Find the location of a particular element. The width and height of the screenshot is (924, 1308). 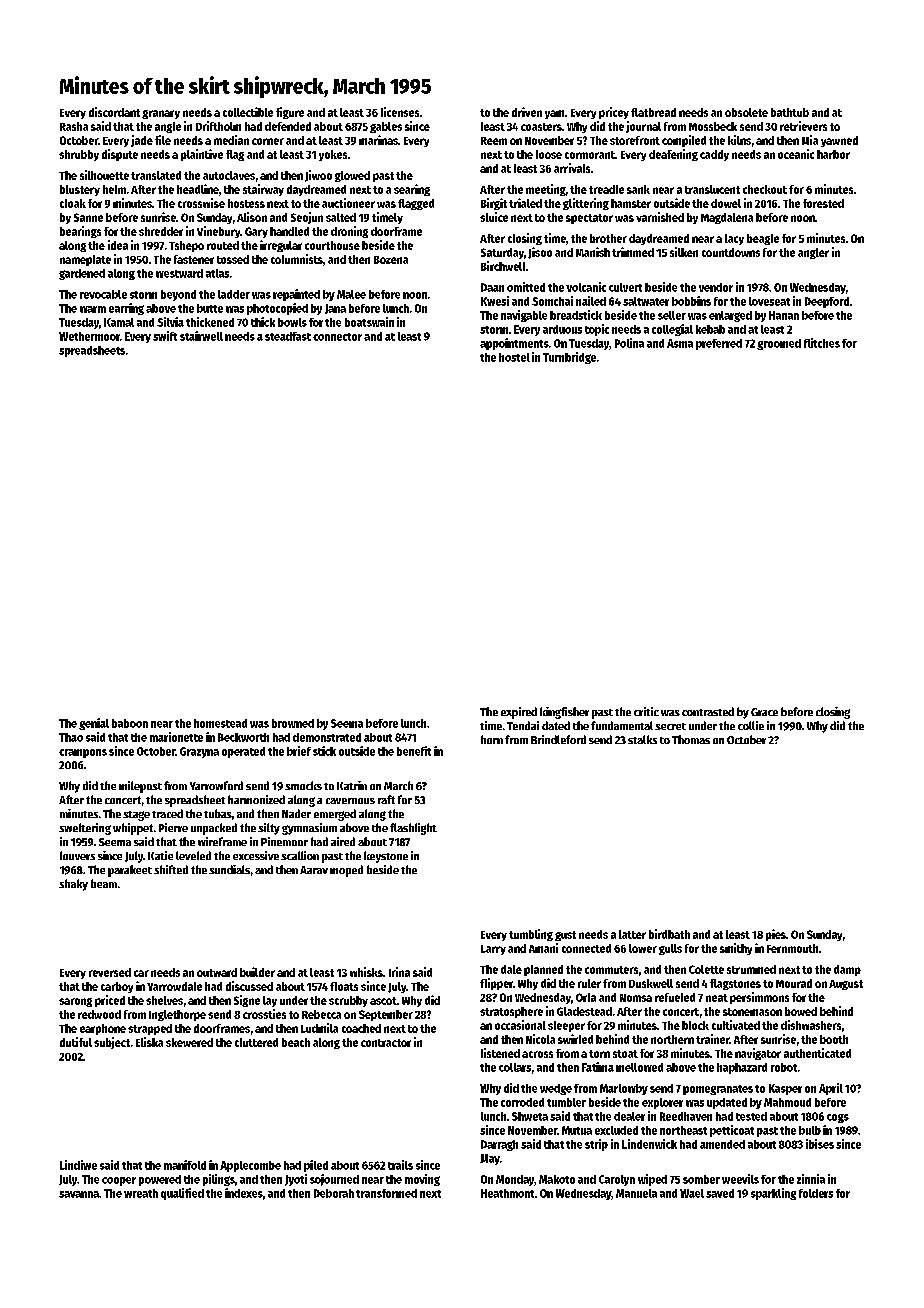

transformed is located at coordinates (386, 1193).
